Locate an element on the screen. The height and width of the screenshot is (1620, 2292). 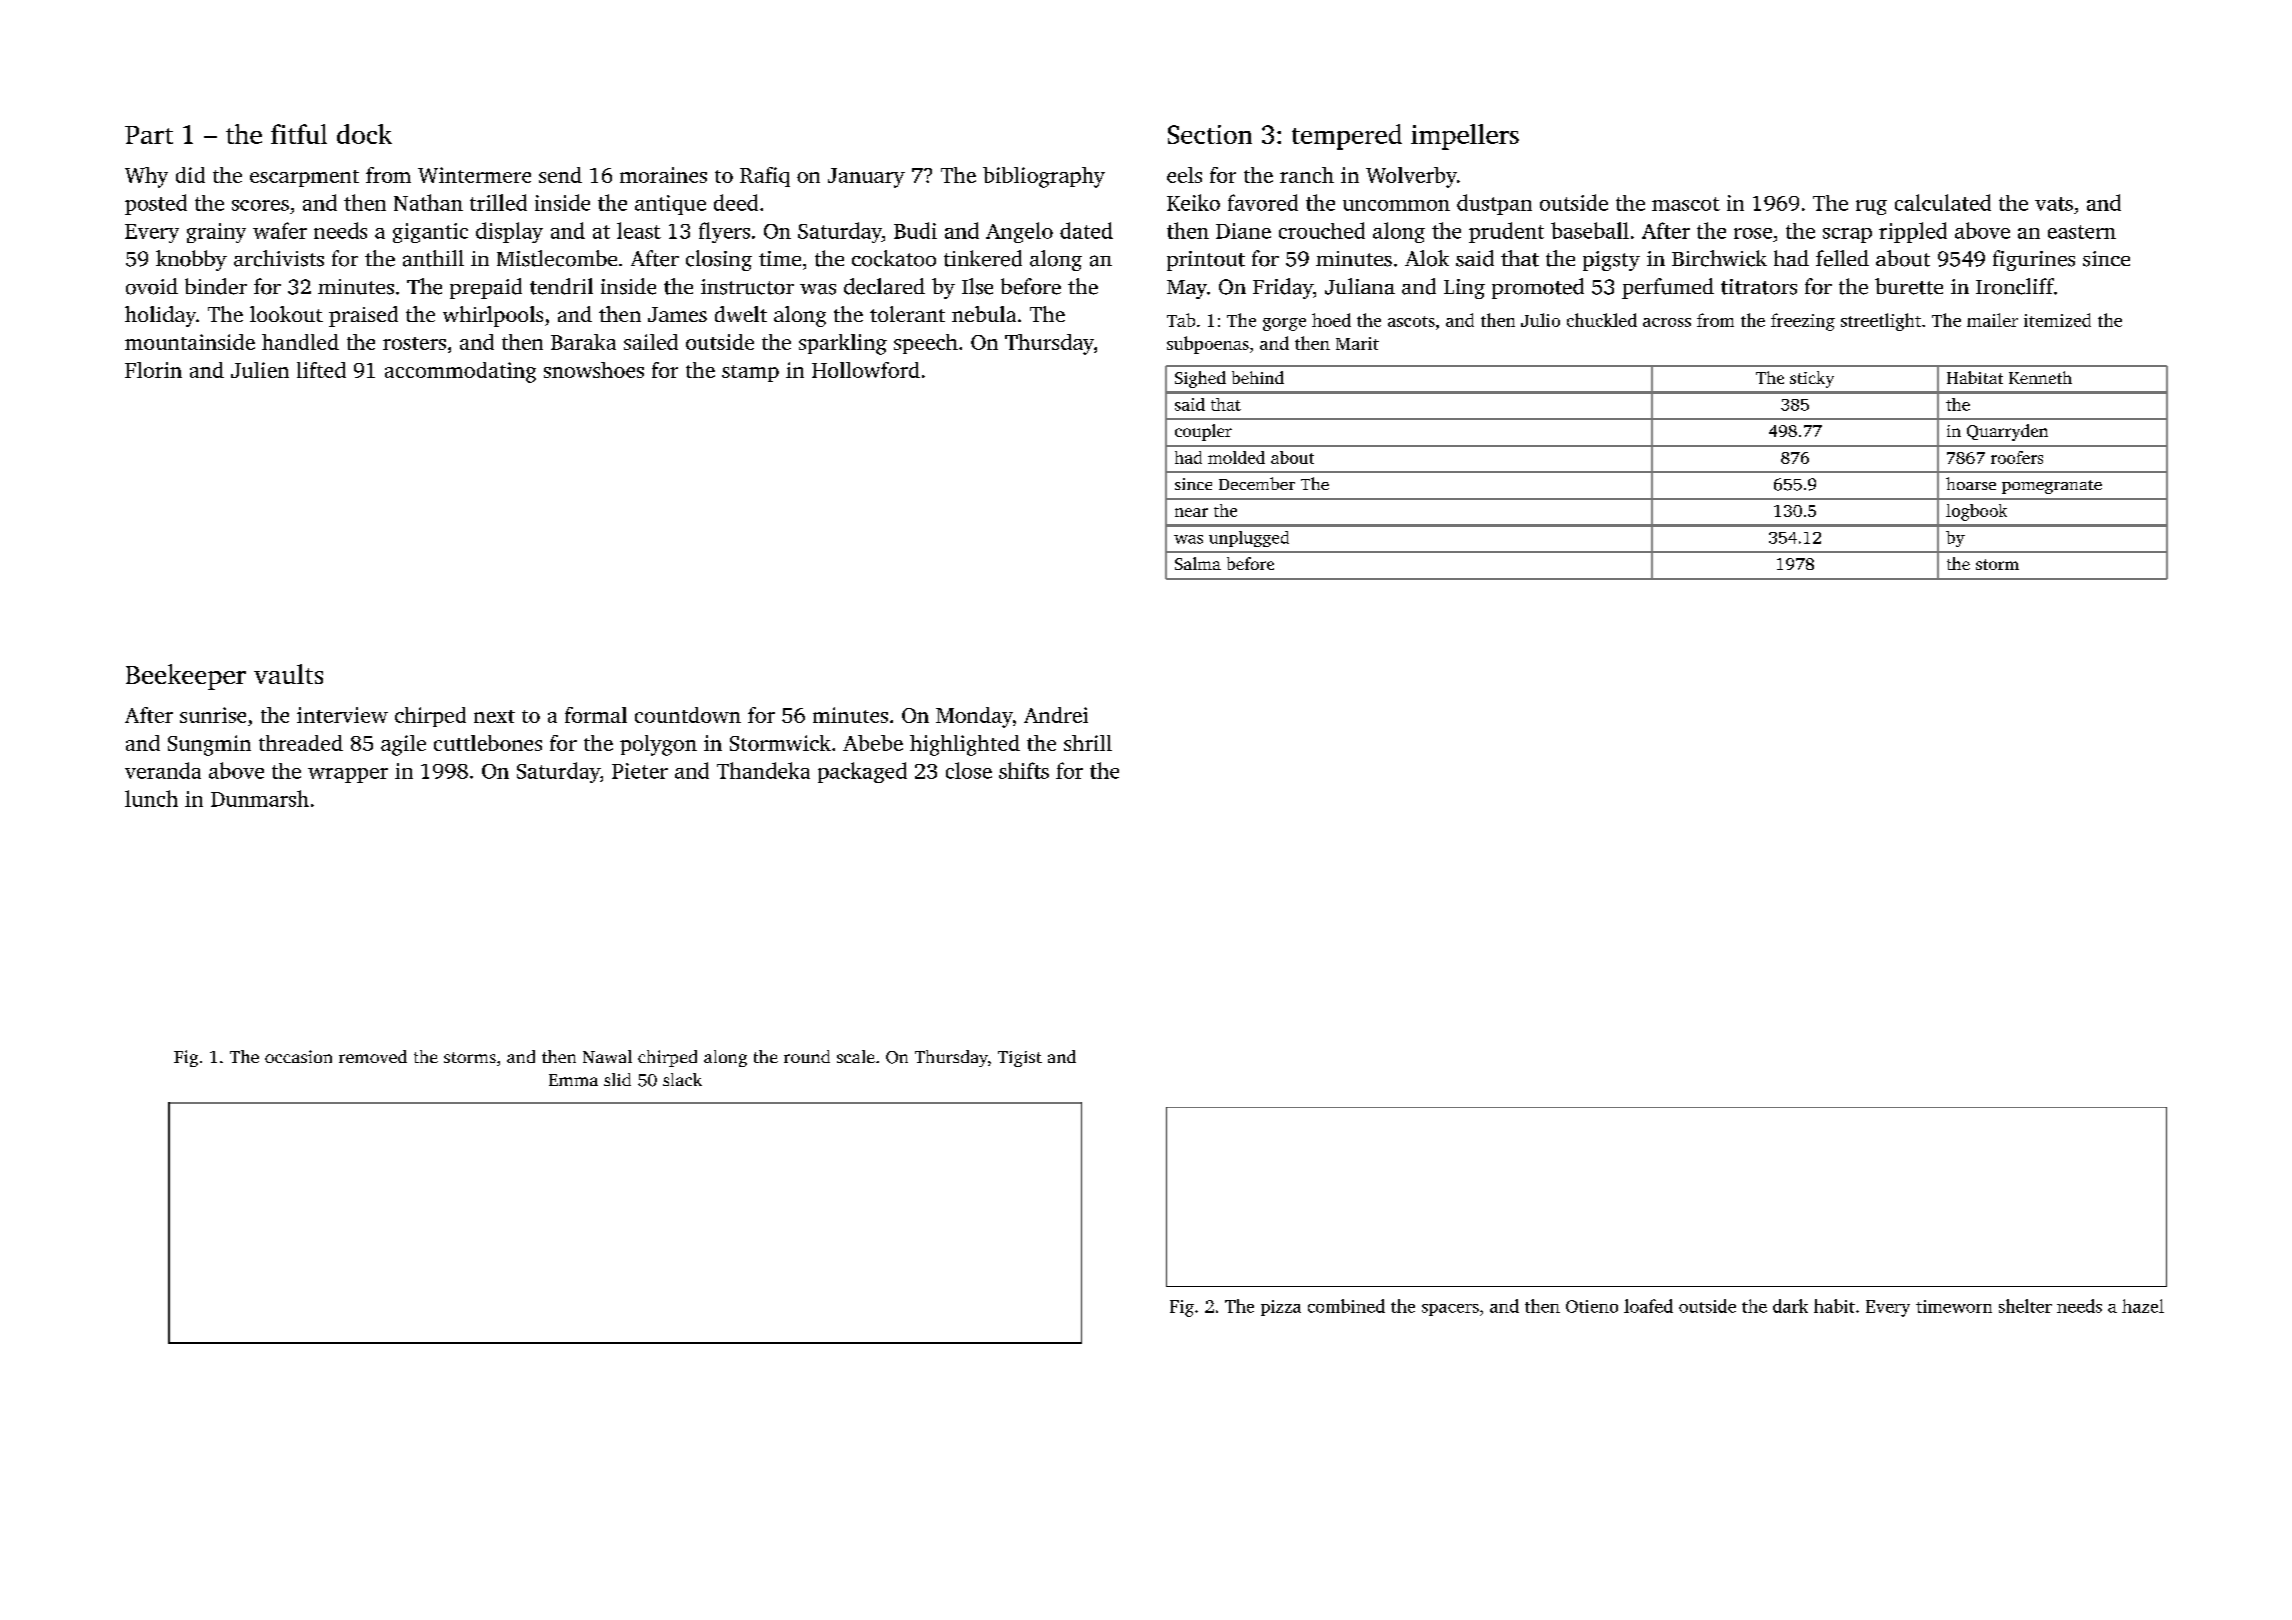
Emma is located at coordinates (573, 1080).
